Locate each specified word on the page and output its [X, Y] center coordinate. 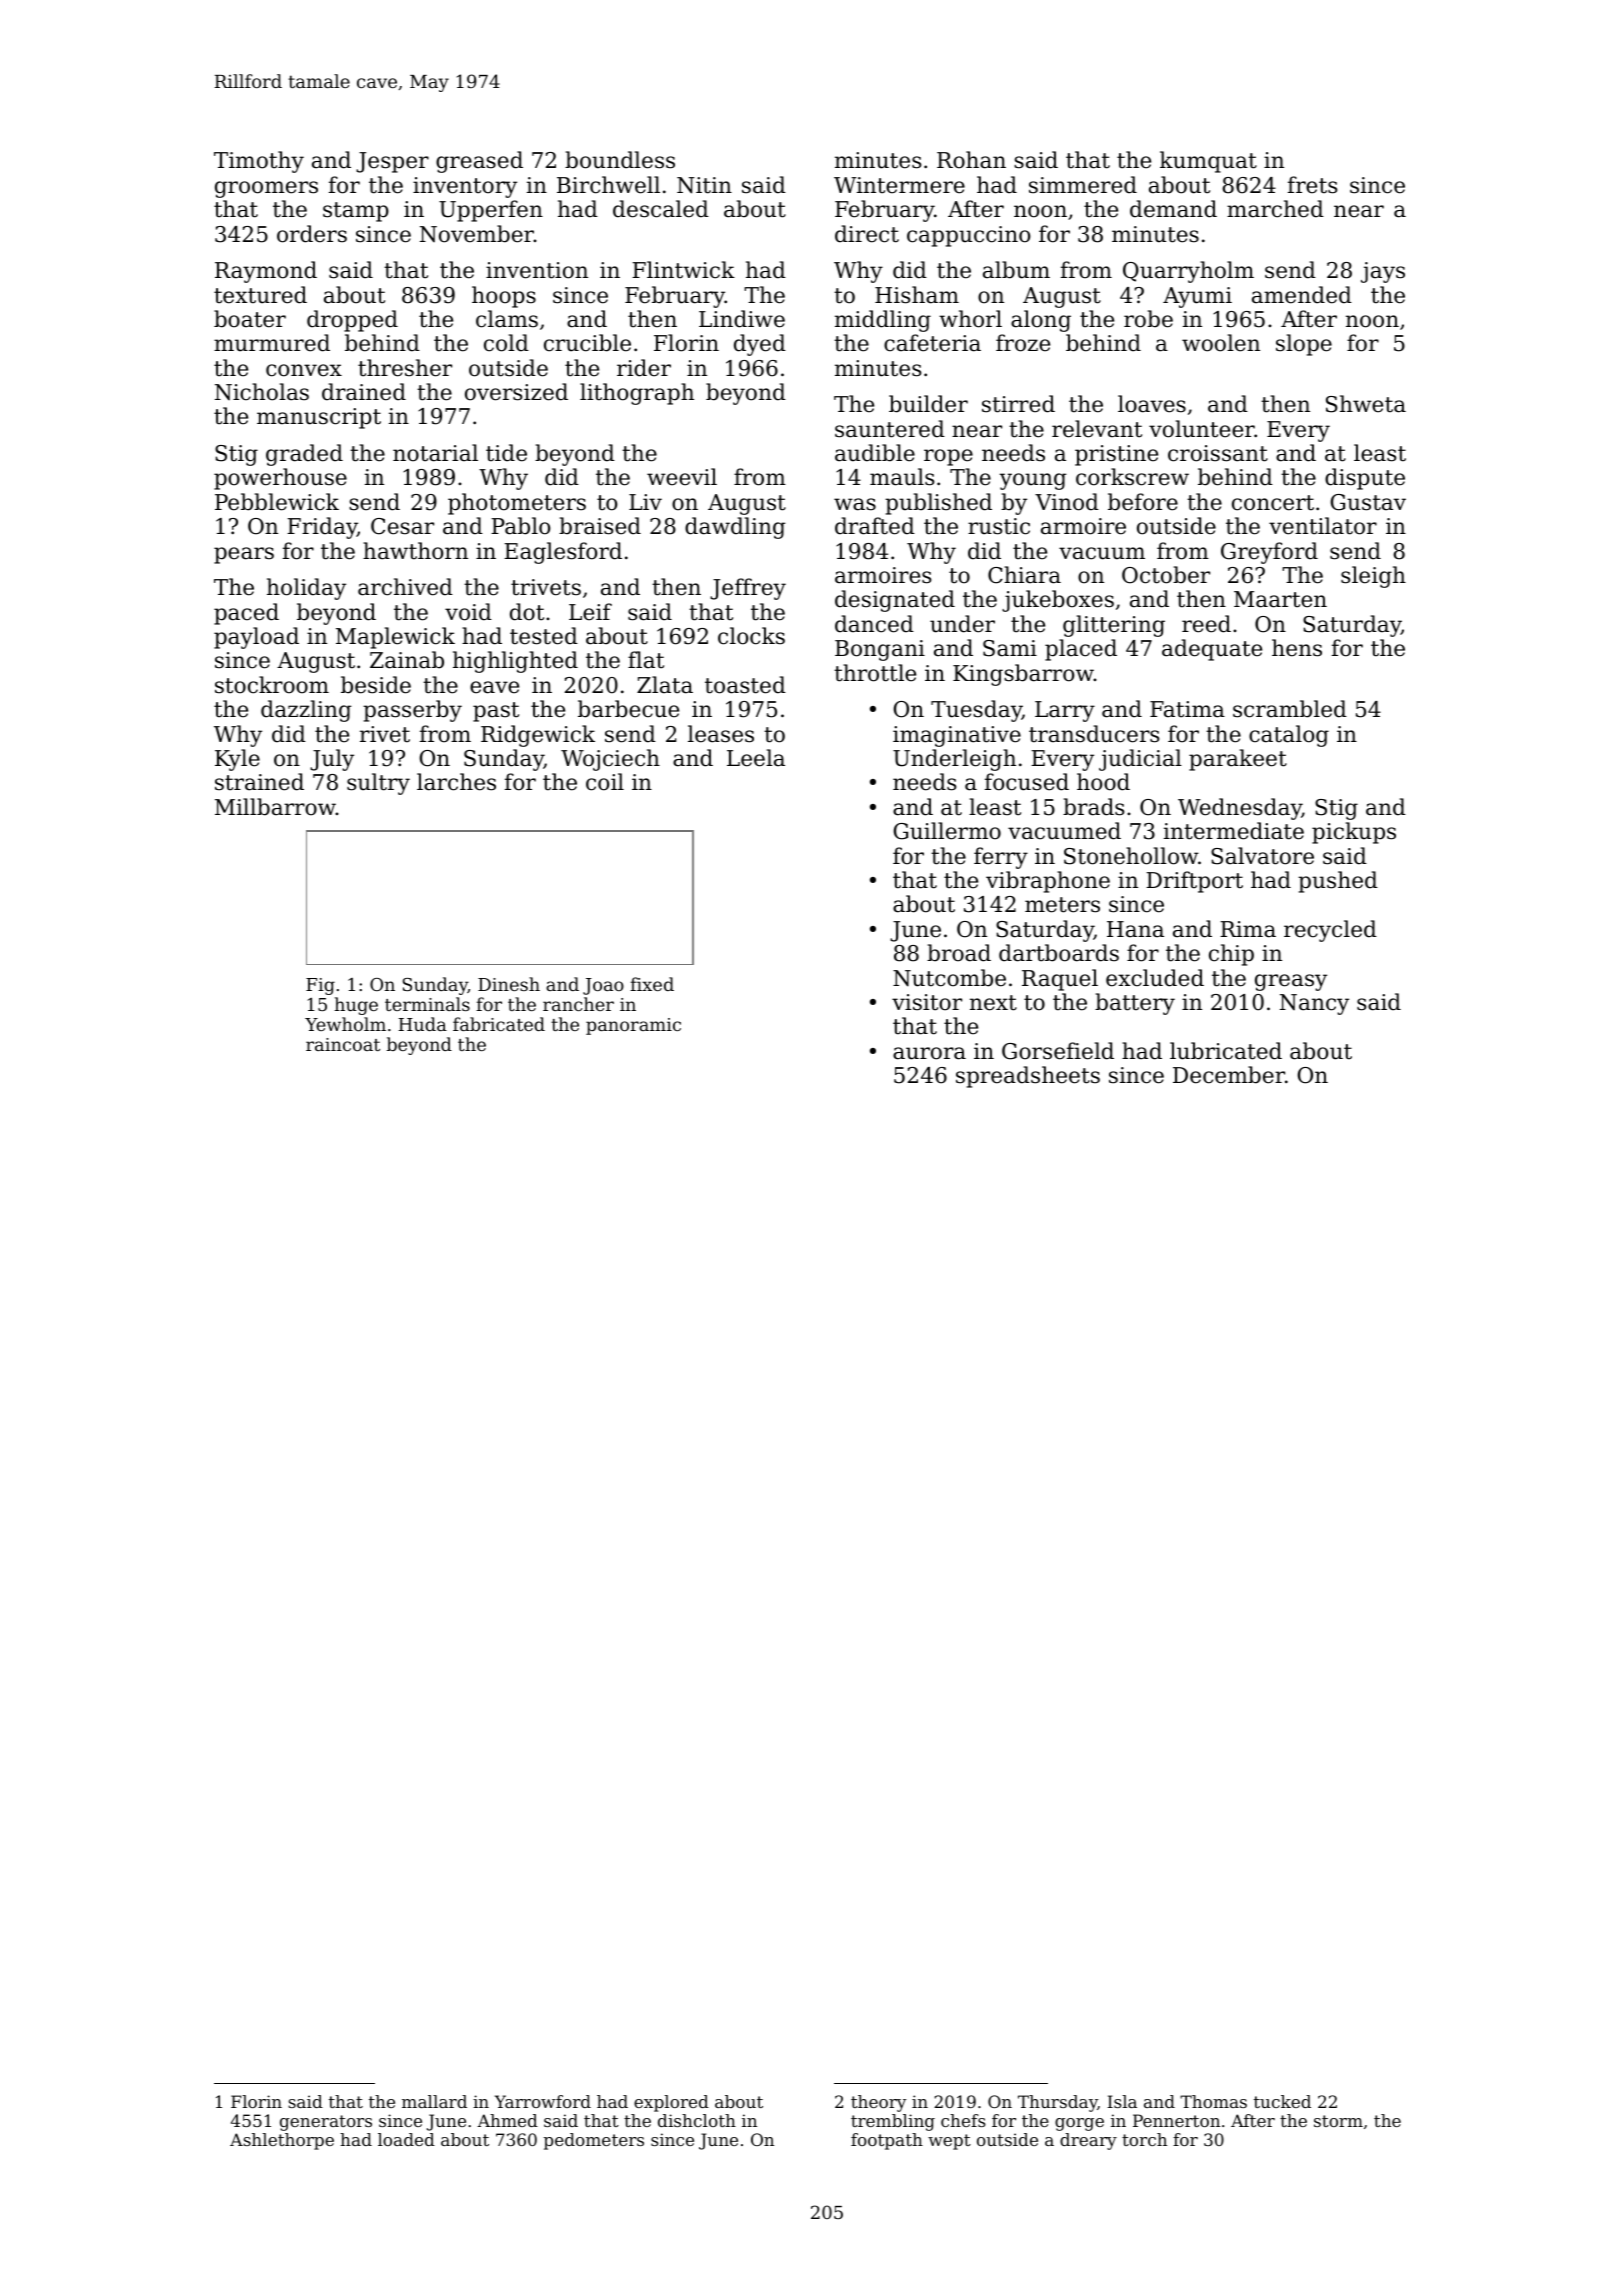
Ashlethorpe [282, 2141]
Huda [423, 1024]
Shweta [1366, 404]
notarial [435, 453]
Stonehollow [1131, 856]
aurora [929, 1053]
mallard [434, 2101]
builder [928, 404]
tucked [1282, 2101]
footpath [887, 2141]
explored [671, 2103]
